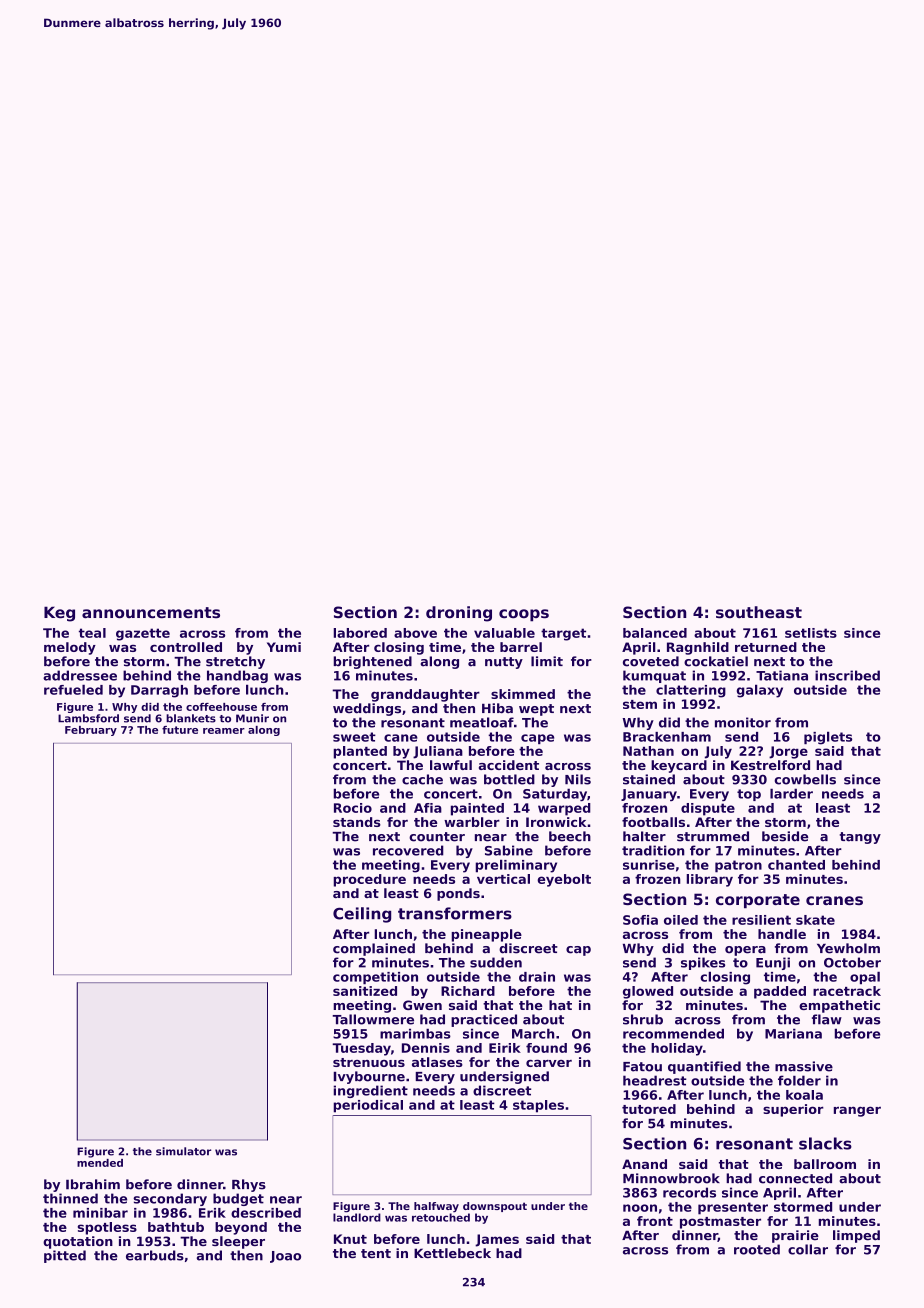  What do you see at coordinates (655, 633) in the screenshot?
I see `balanced` at bounding box center [655, 633].
